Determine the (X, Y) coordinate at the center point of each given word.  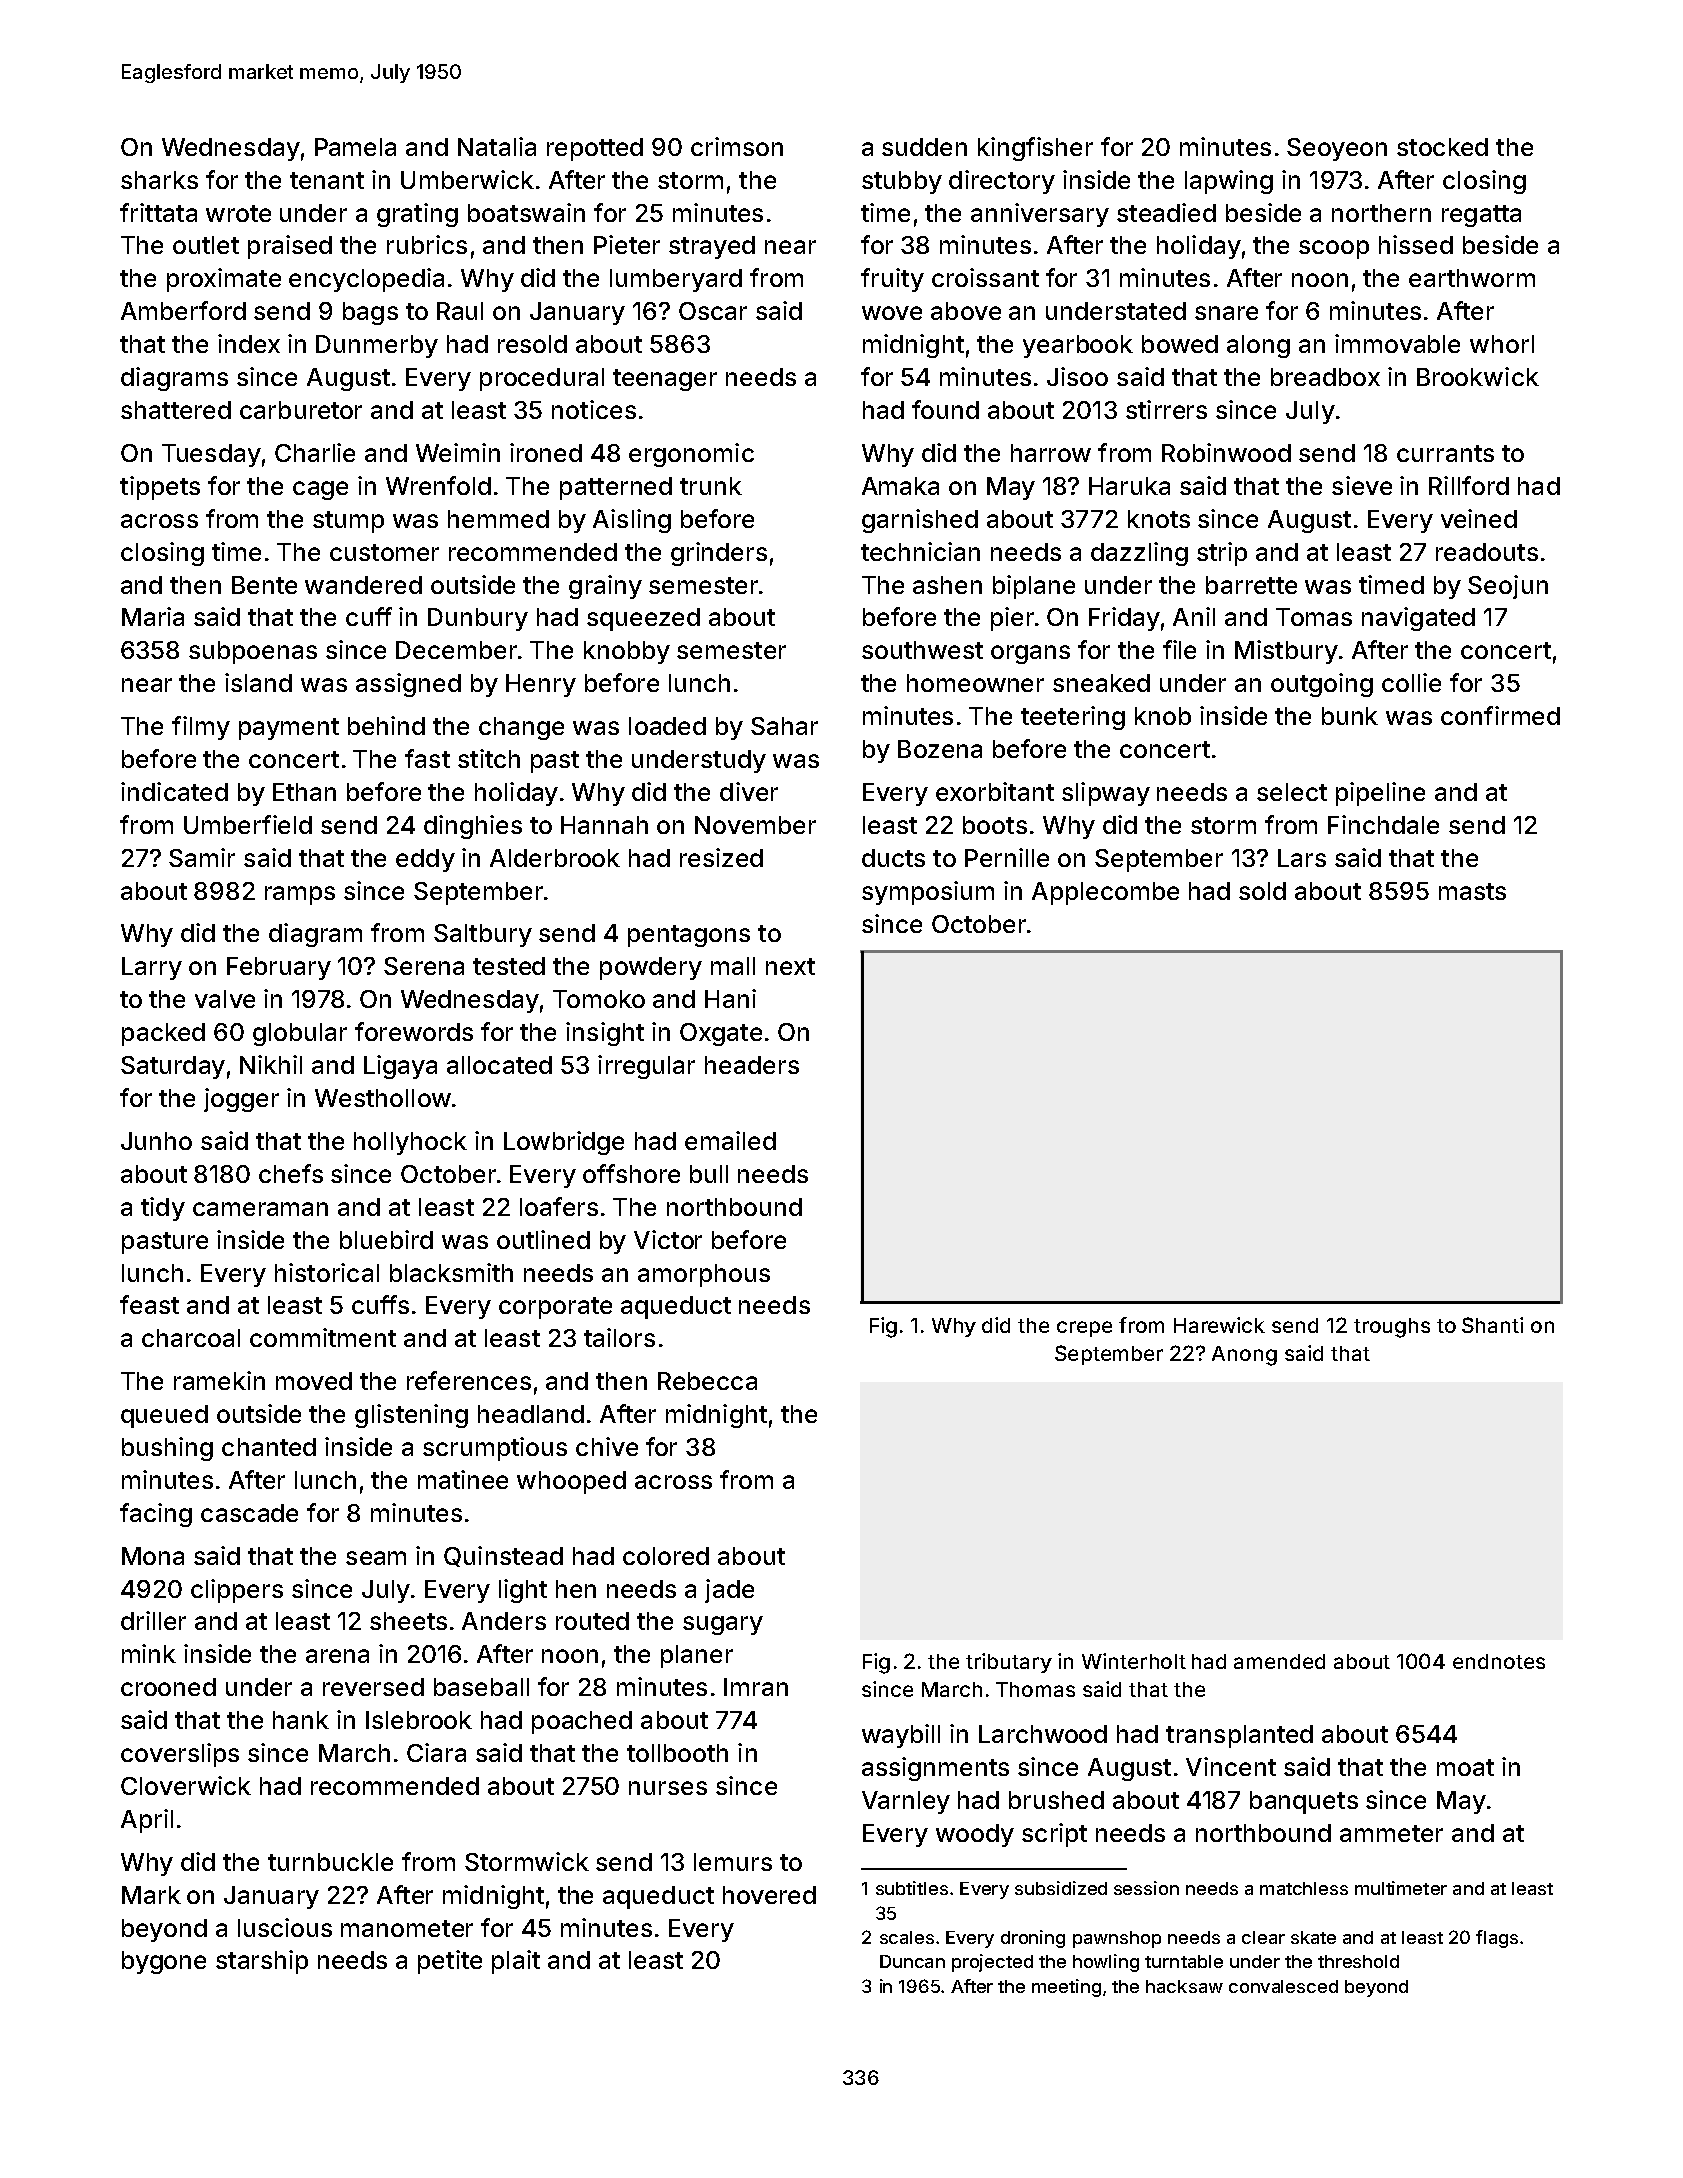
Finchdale (1383, 824)
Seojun (1508, 587)
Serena (424, 966)
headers (752, 1065)
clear (1263, 1937)
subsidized (1061, 1888)
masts (1472, 891)
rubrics (427, 244)
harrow (1051, 453)
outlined (543, 1239)
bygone (164, 1962)
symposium (928, 893)
